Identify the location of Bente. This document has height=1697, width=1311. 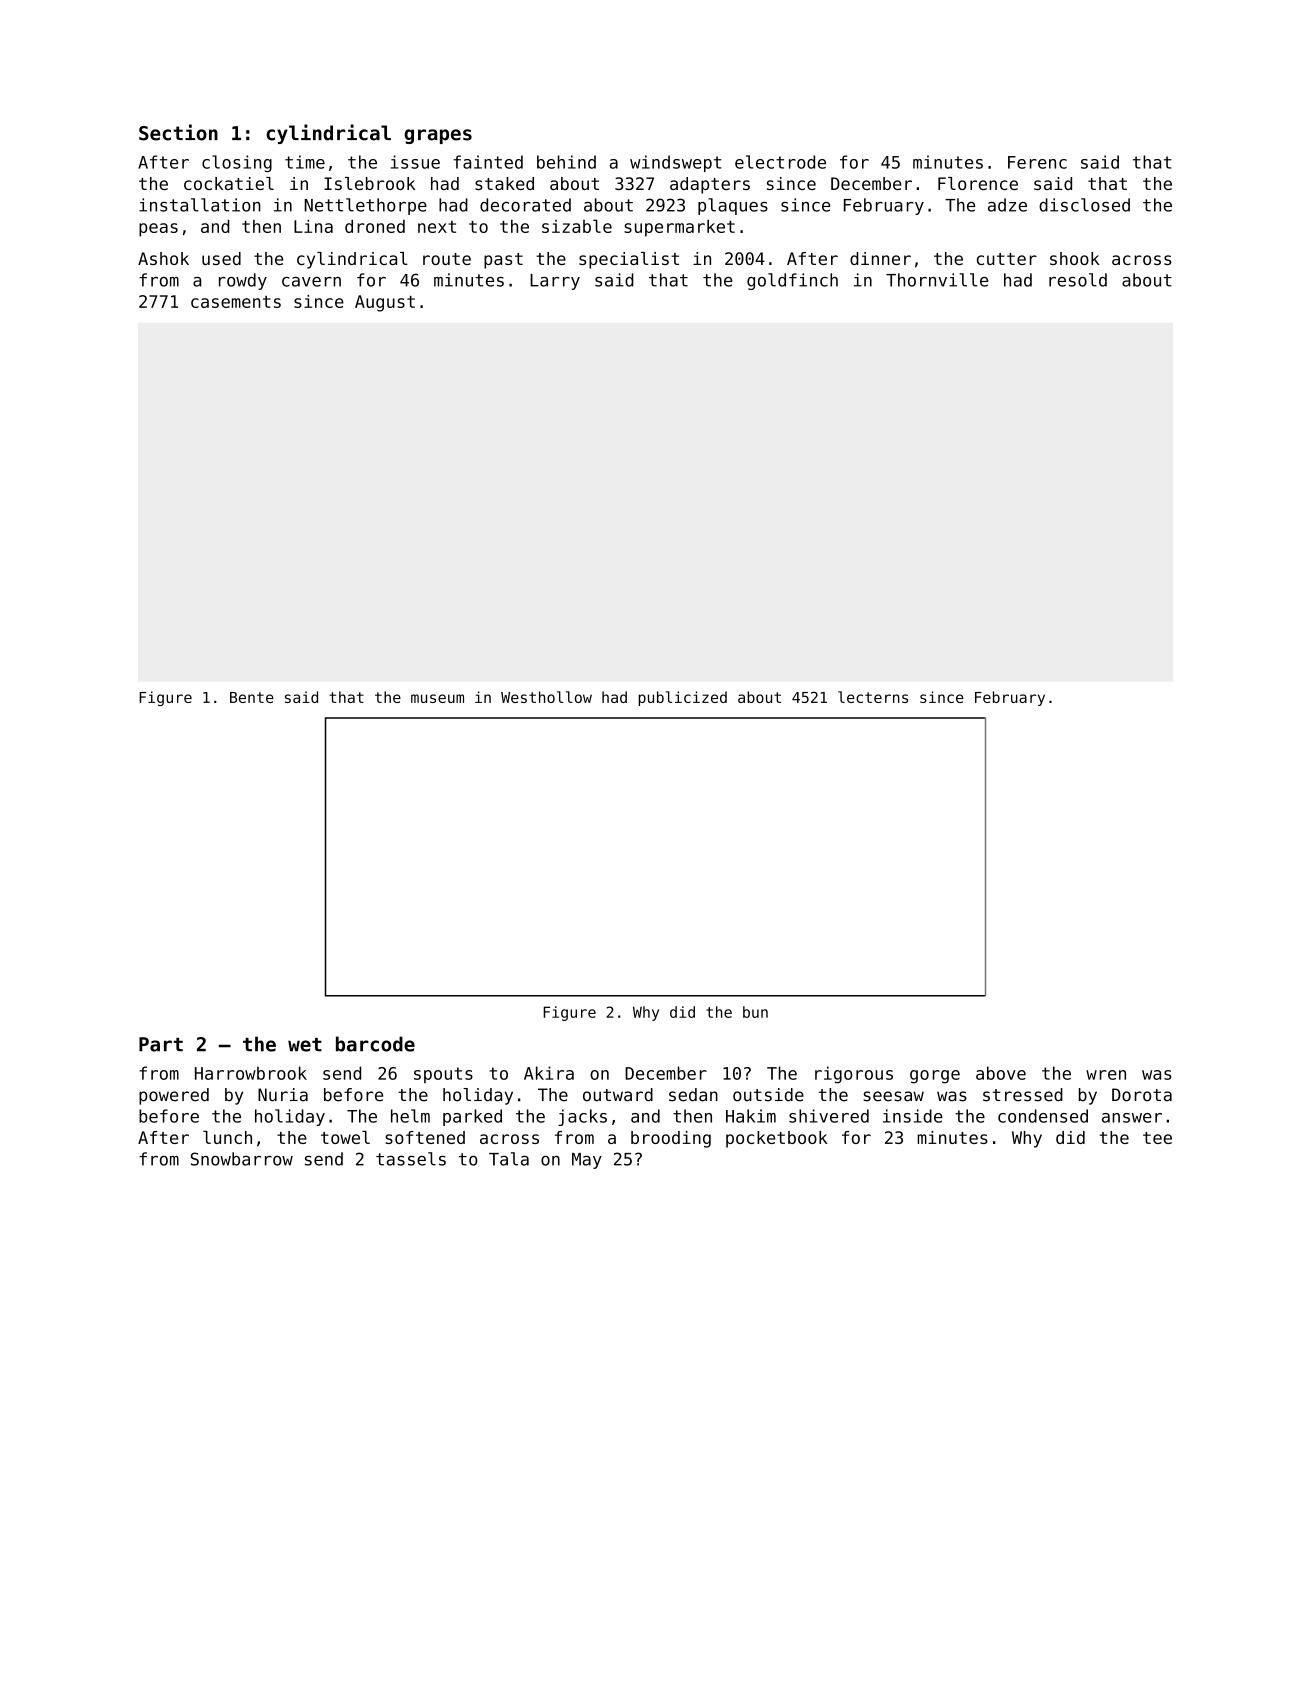
(252, 697).
